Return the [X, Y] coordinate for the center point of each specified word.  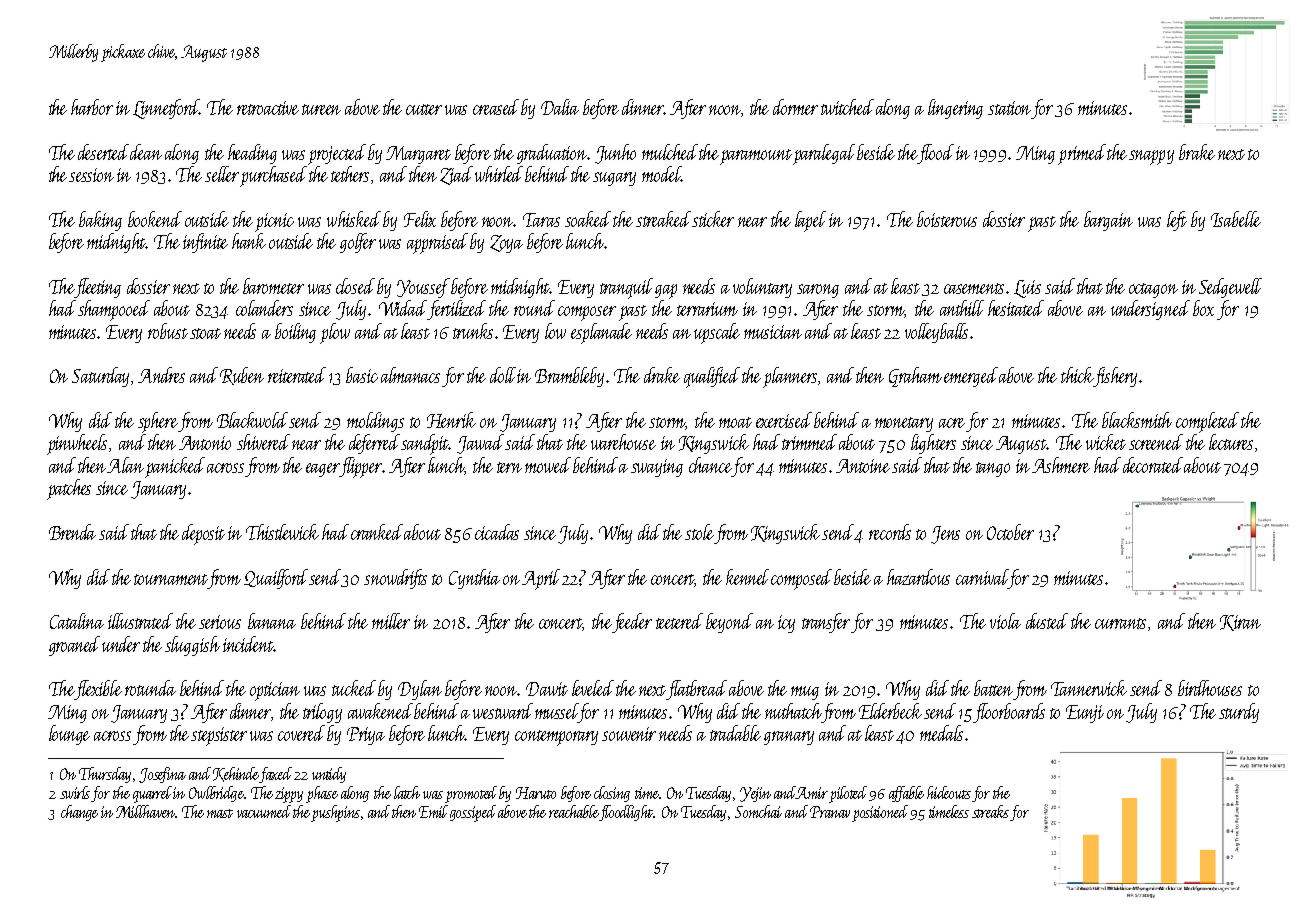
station [1009, 108]
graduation [552, 154]
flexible [98, 690]
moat [735, 422]
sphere [158, 422]
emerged [971, 377]
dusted [1047, 621]
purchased [273, 176]
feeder [632, 623]
